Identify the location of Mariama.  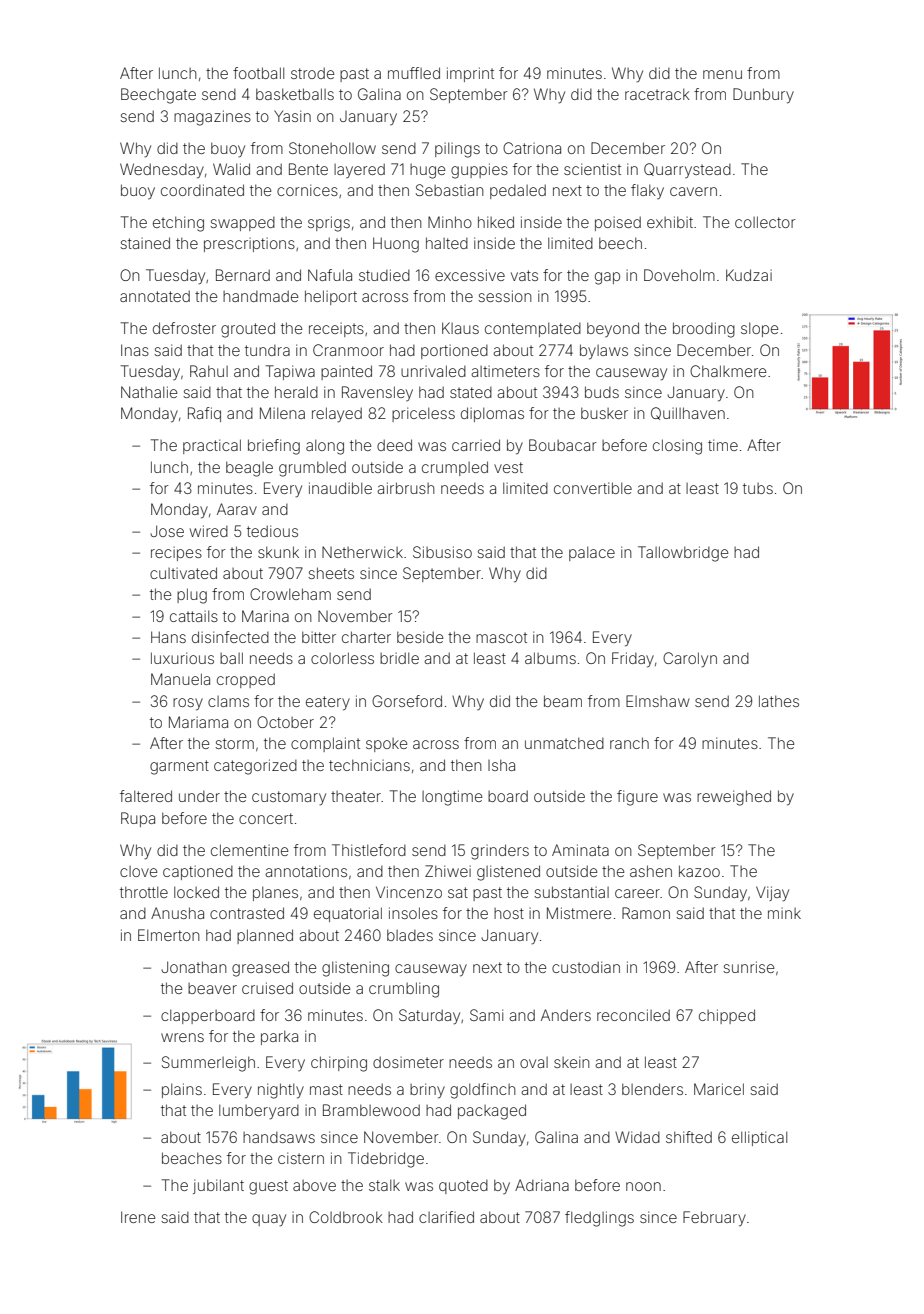
(198, 722).
